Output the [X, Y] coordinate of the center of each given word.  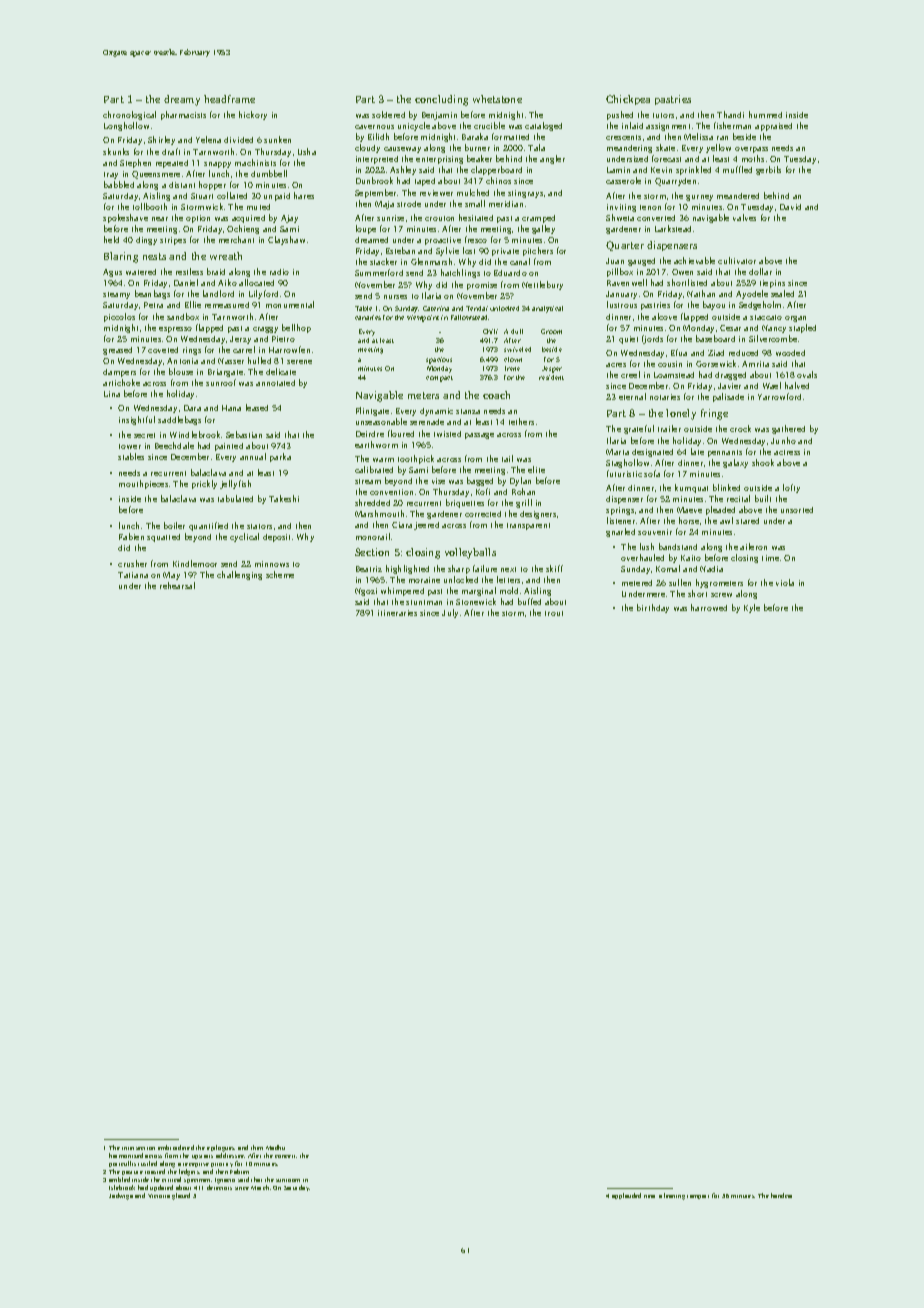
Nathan [701, 293]
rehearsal [177, 585]
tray [111, 175]
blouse [181, 371]
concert [286, 1156]
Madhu [275, 1147]
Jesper [552, 369]
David [790, 207]
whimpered [402, 591]
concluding [441, 100]
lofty [791, 488]
